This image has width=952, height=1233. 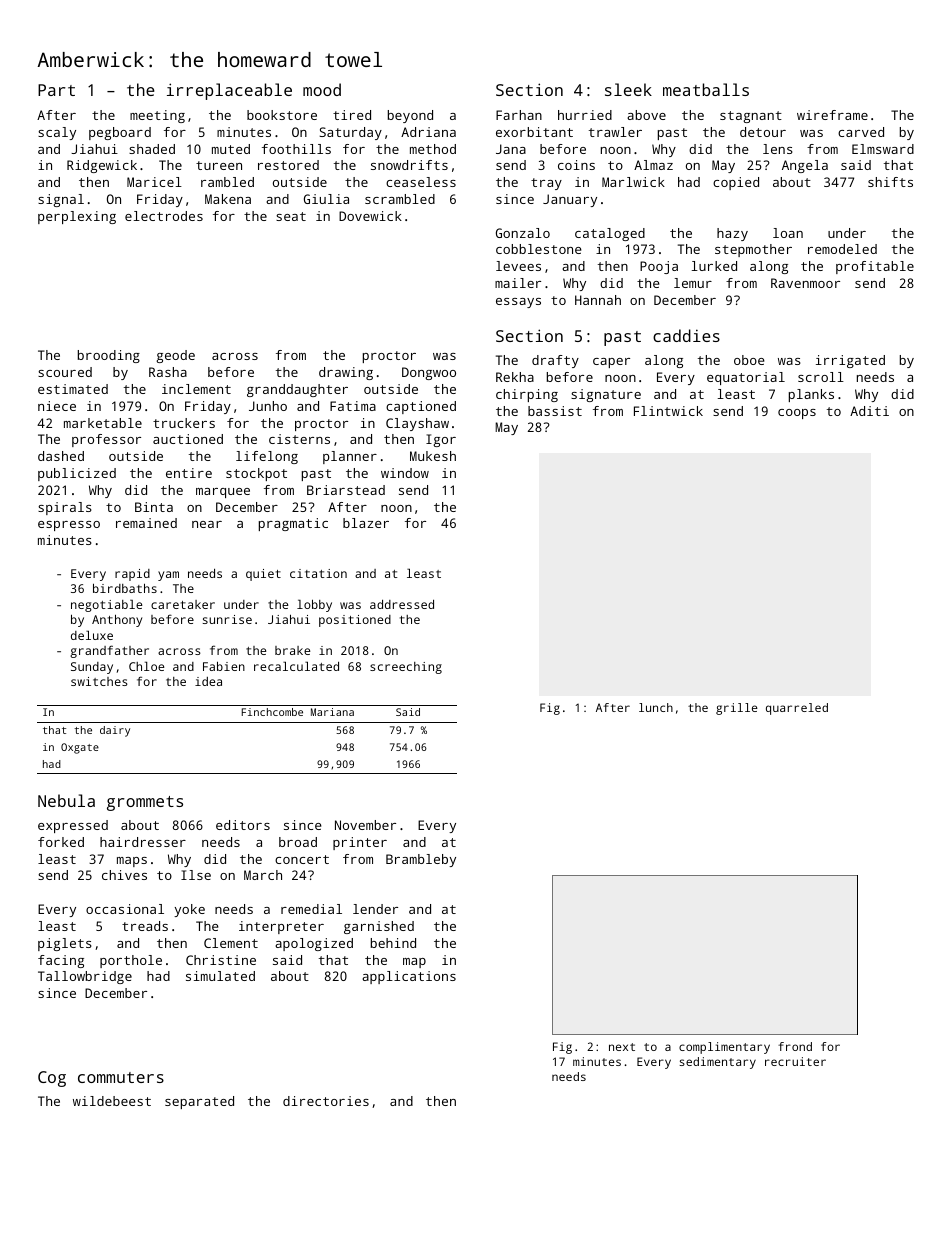 I want to click on directories, so click(x=326, y=1101).
